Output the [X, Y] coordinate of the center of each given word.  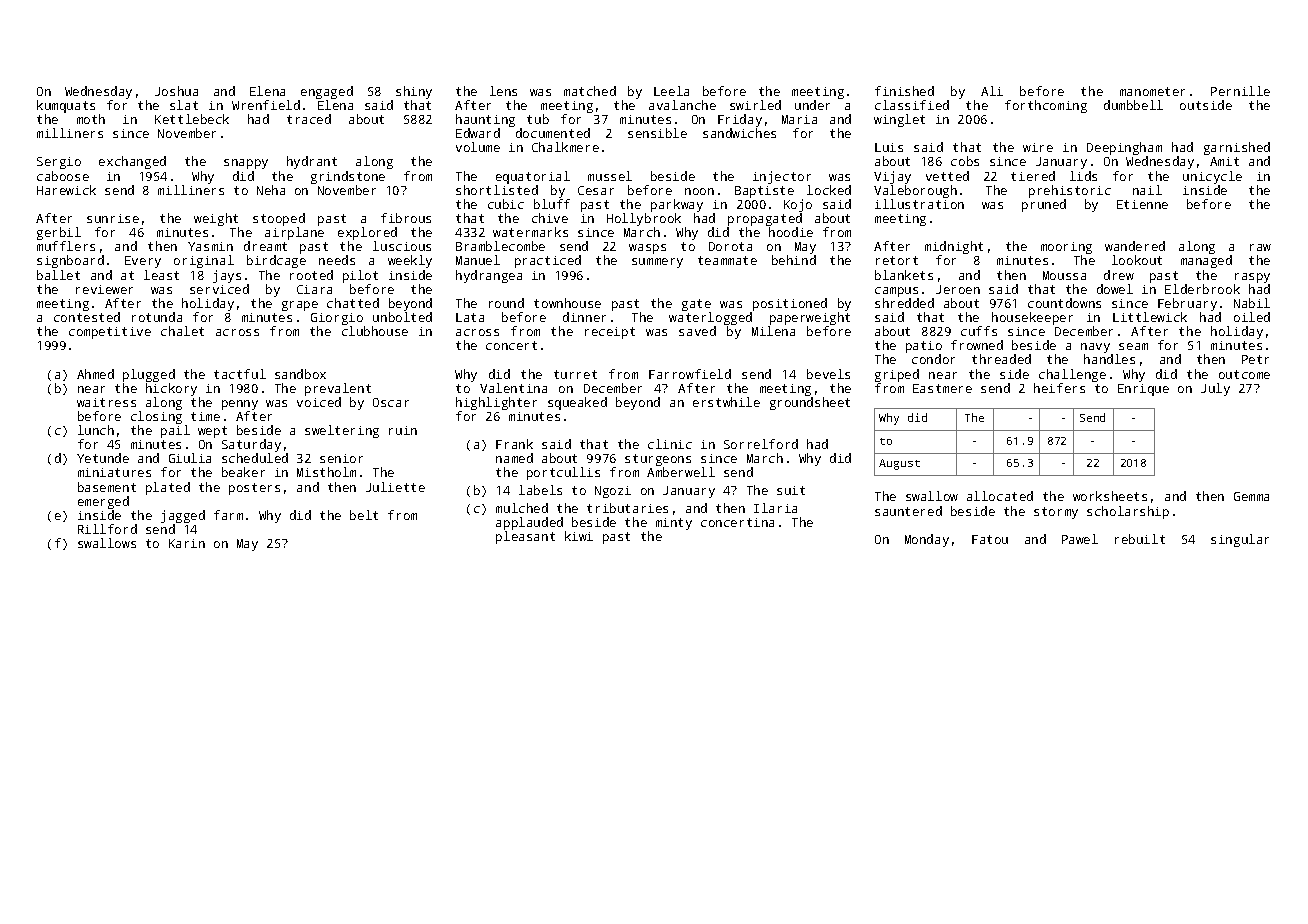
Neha [271, 190]
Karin [187, 543]
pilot [360, 276]
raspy [1252, 278]
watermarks [530, 232]
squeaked [577, 403]
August [899, 464]
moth [91, 119]
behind [794, 260]
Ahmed [95, 374]
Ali [992, 91]
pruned [1044, 205]
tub [538, 119]
